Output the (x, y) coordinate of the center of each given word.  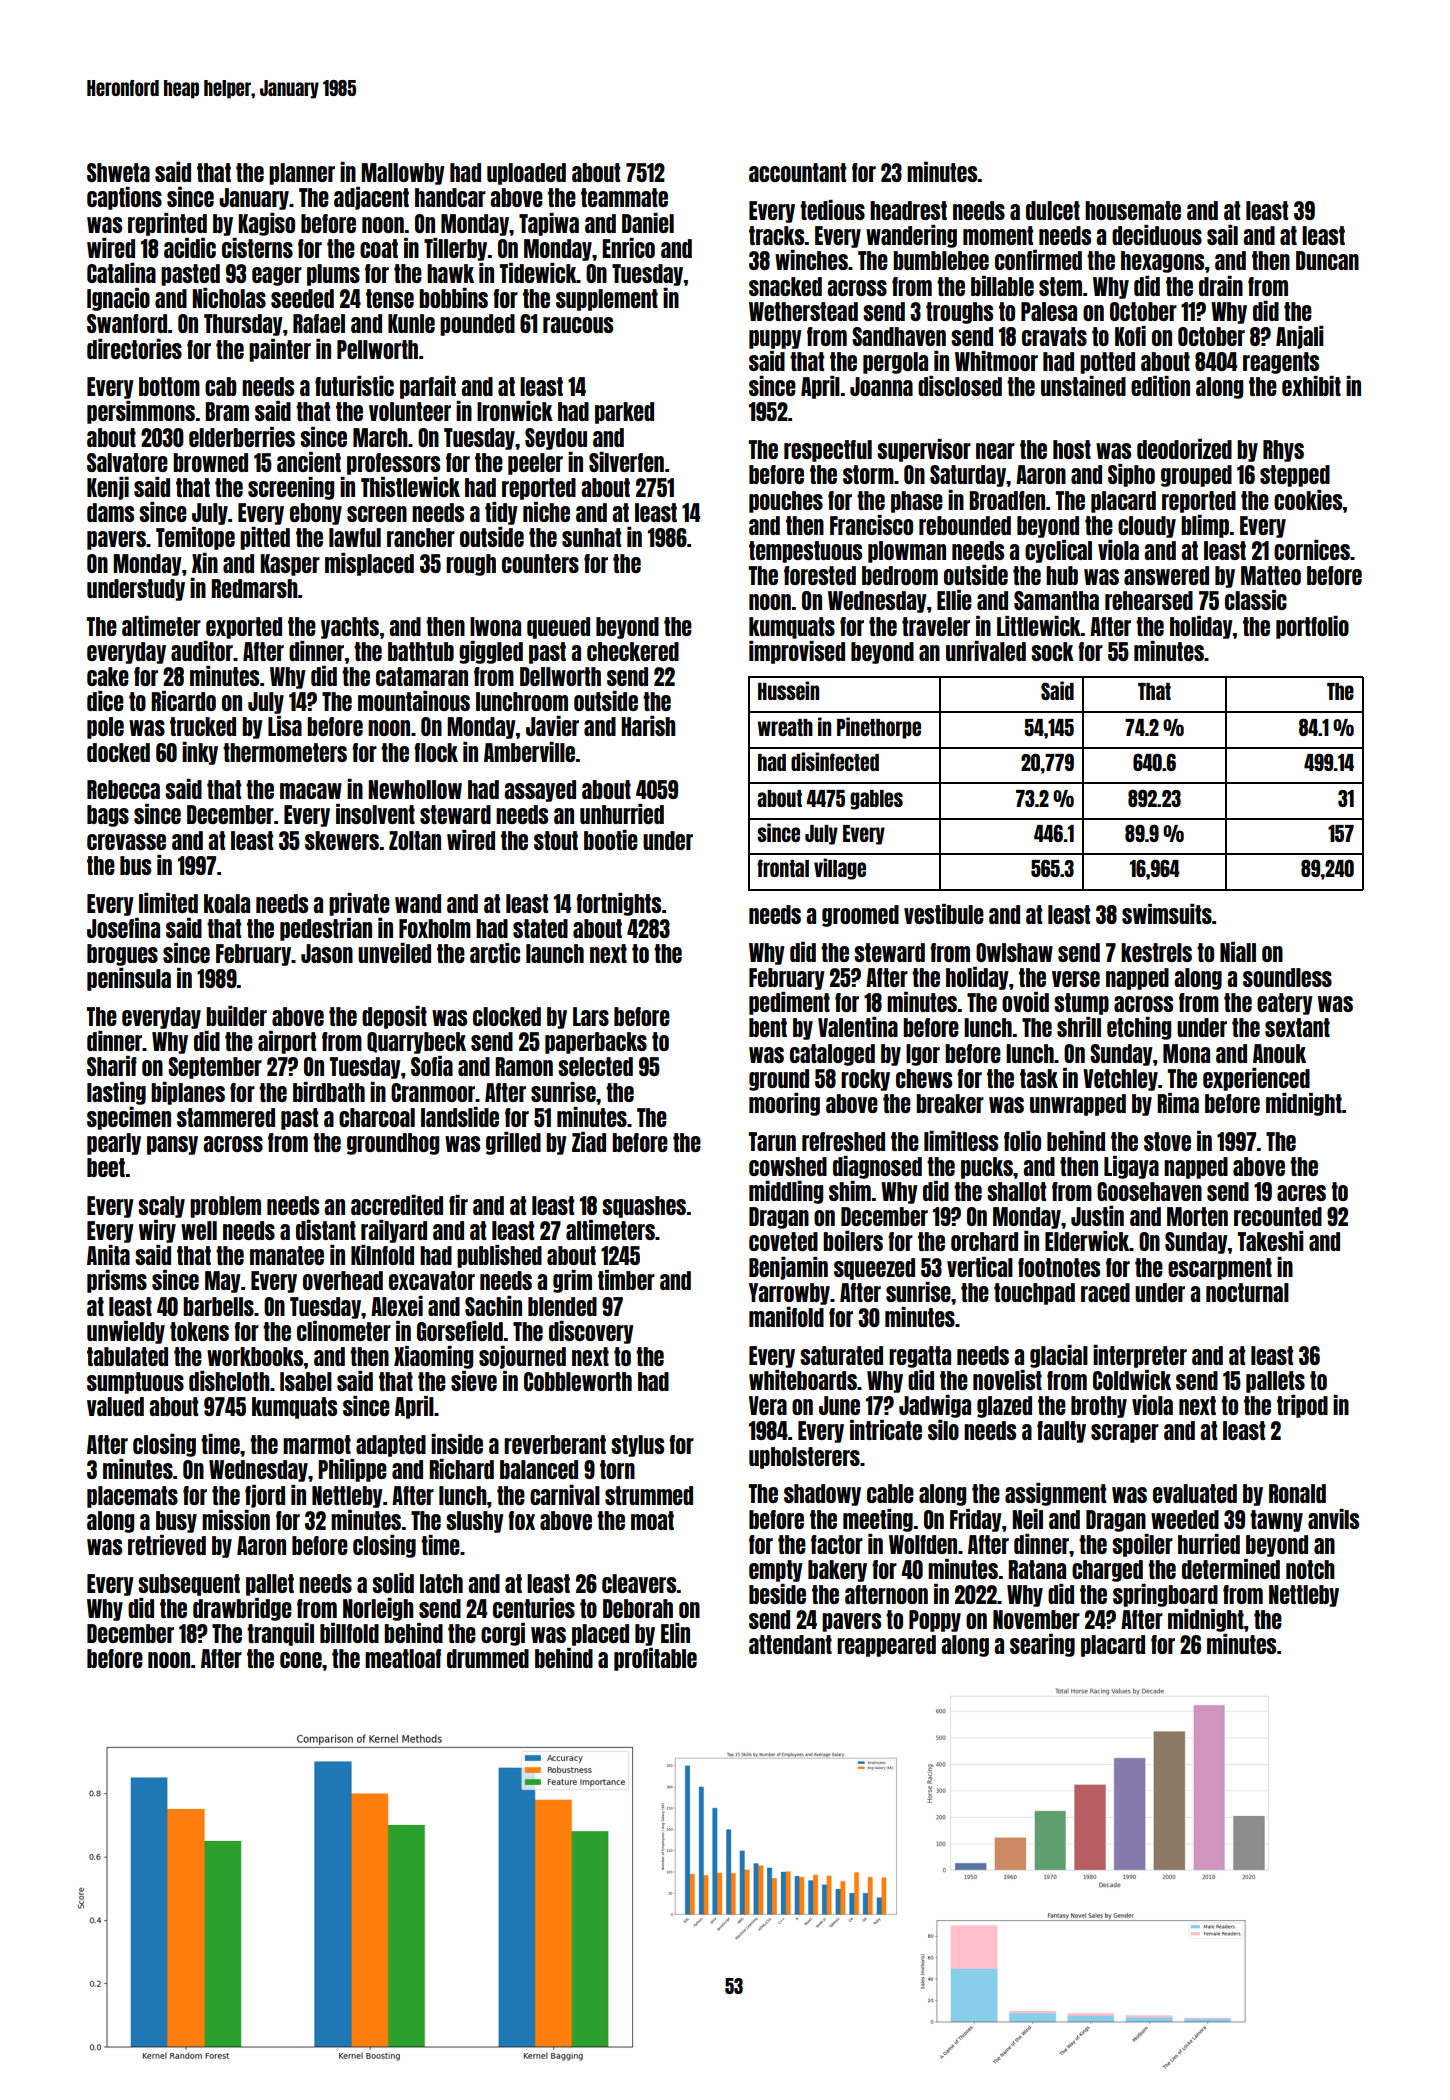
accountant (797, 172)
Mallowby (403, 174)
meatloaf (403, 1658)
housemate (1133, 210)
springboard (1165, 1595)
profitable (655, 1659)
